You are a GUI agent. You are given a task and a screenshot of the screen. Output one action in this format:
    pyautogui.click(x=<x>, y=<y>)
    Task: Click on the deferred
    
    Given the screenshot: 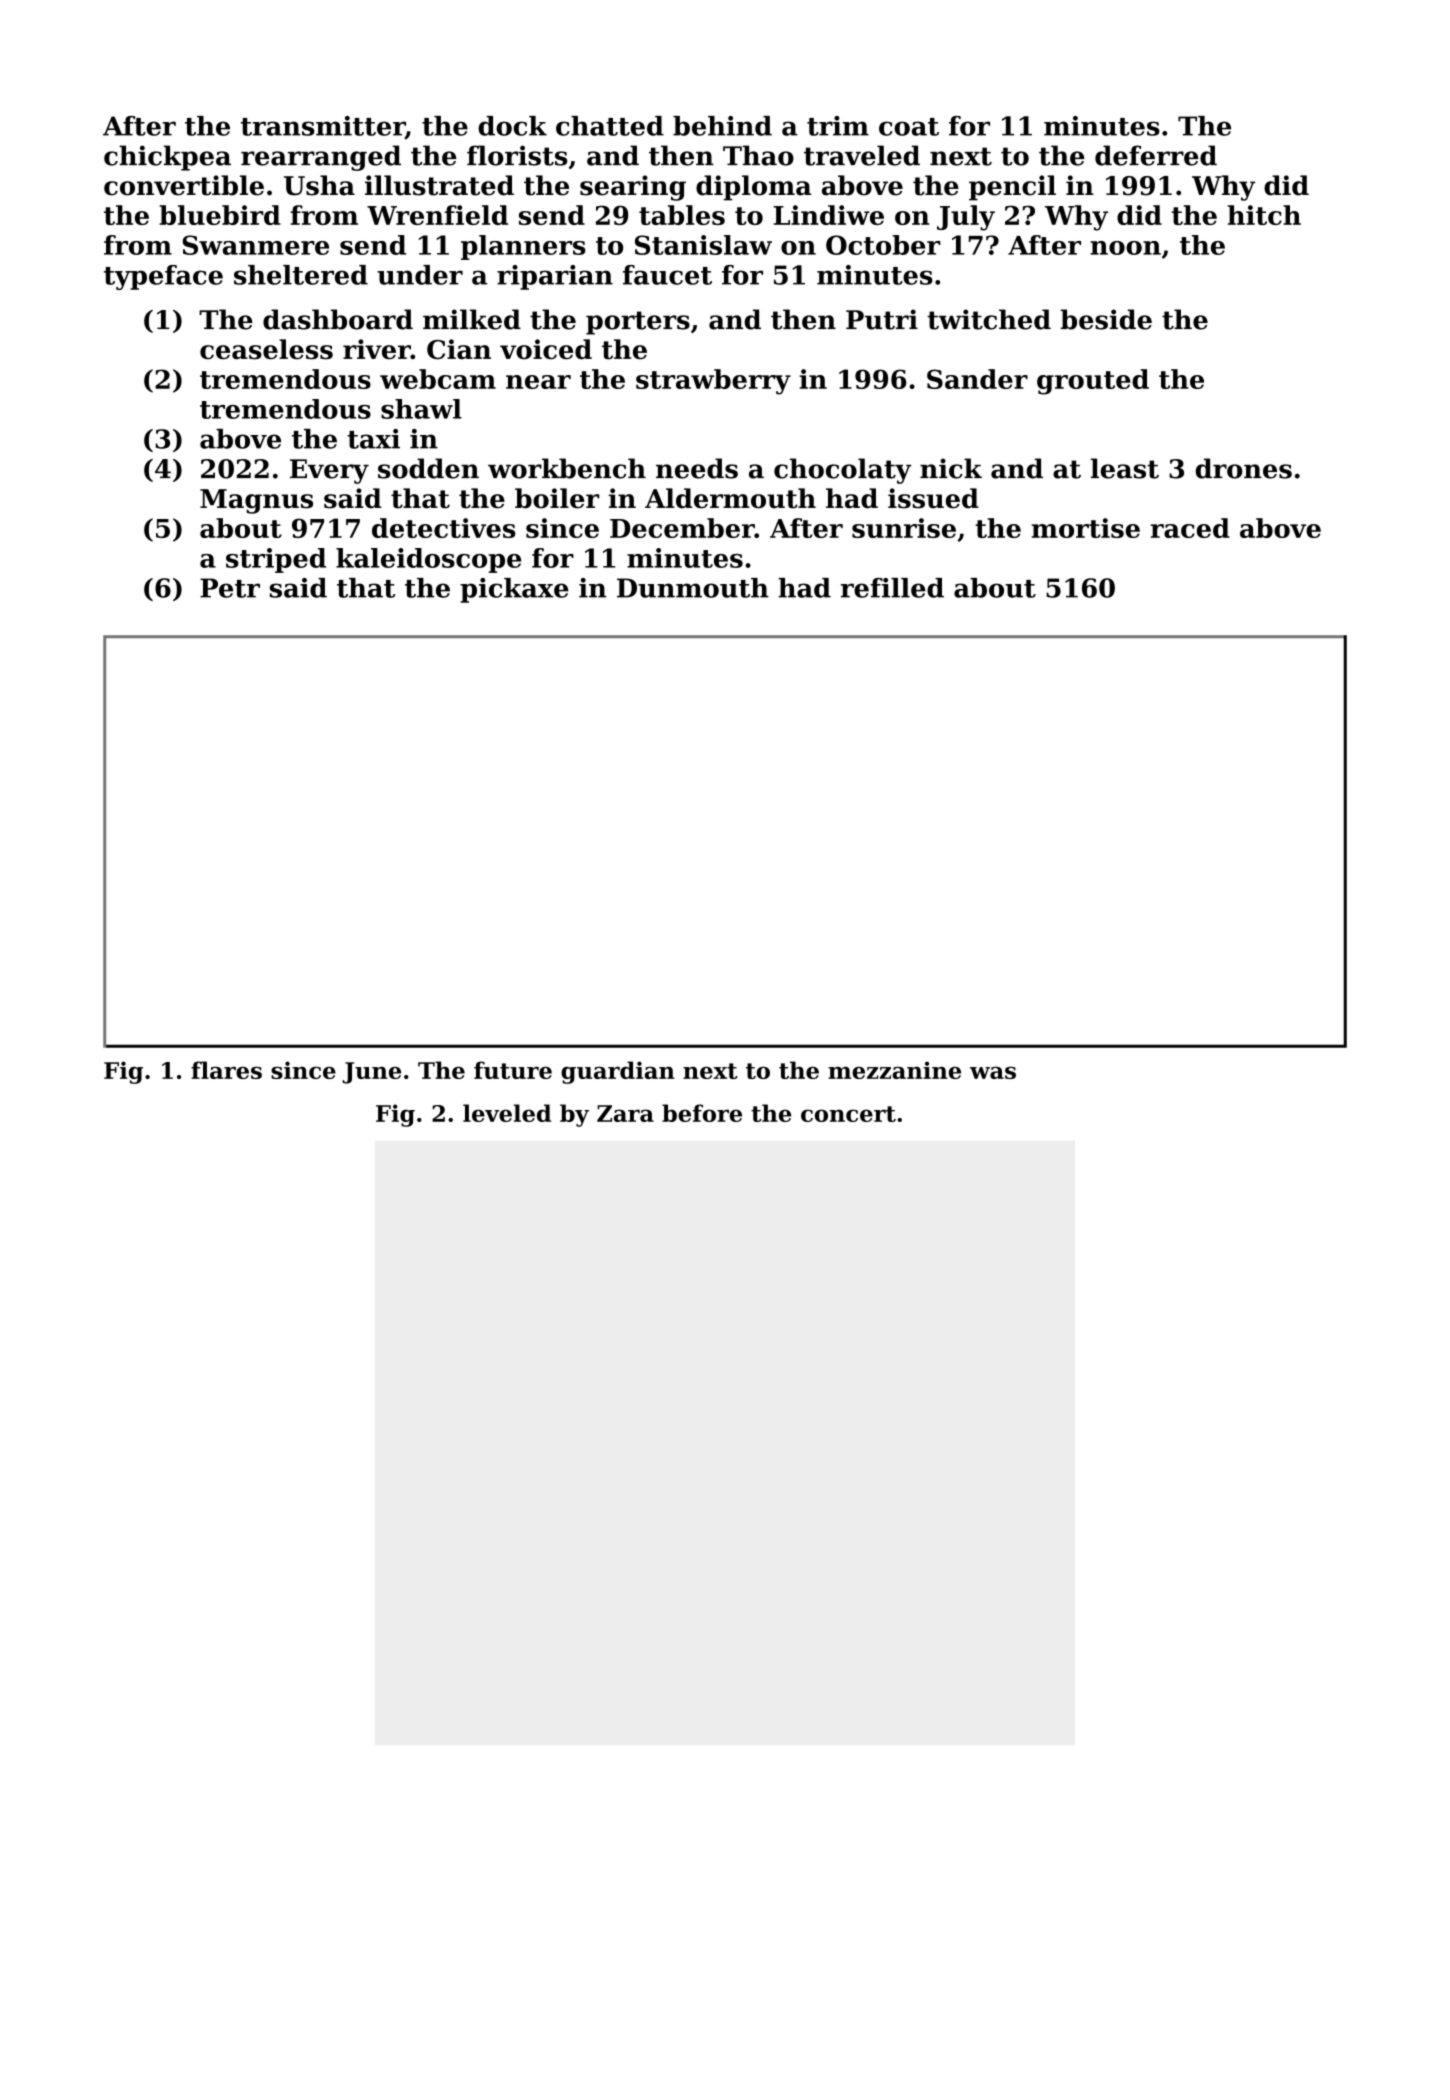 What is the action you would take?
    pyautogui.click(x=1156, y=155)
